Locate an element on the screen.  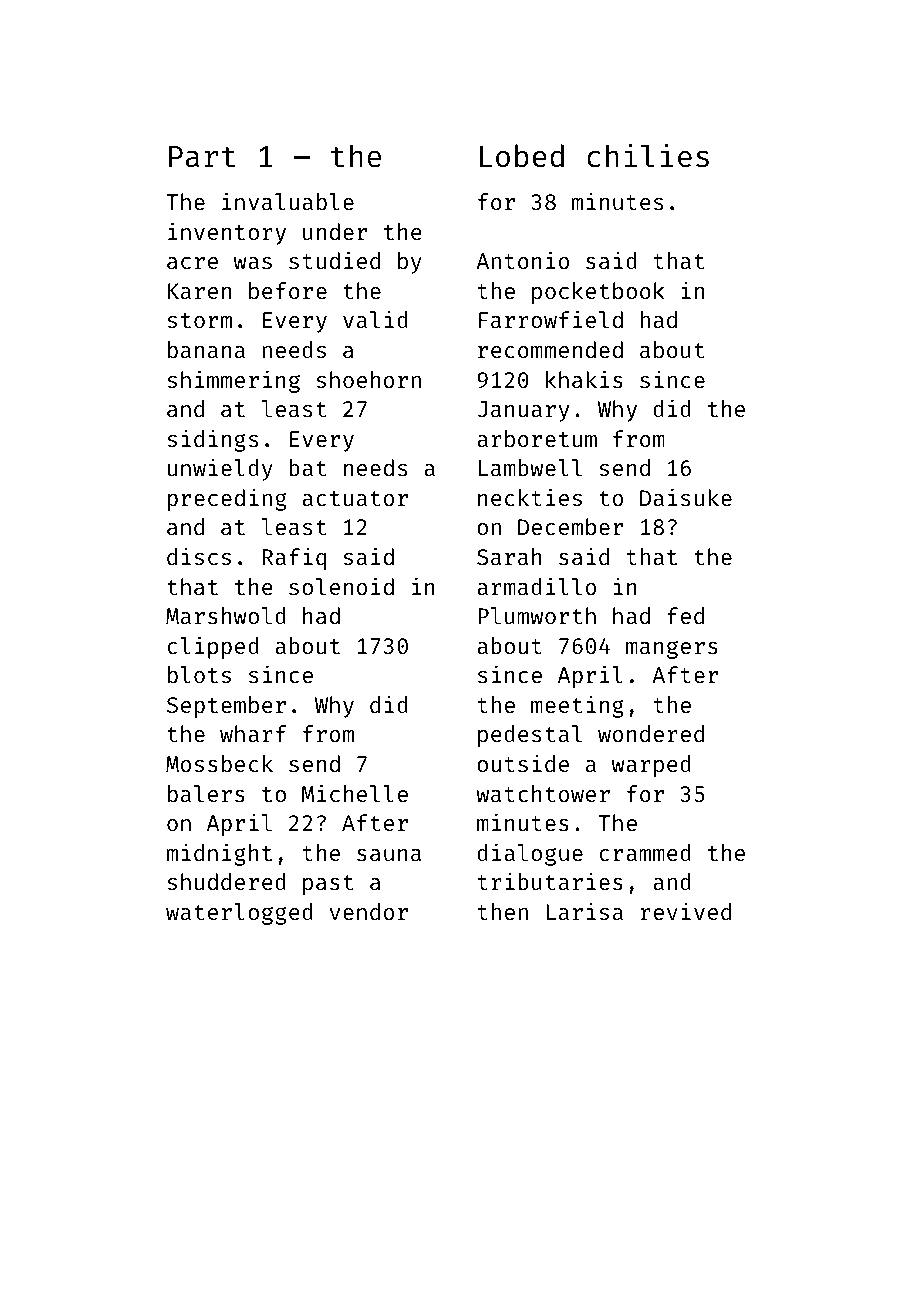
warped is located at coordinates (651, 766).
